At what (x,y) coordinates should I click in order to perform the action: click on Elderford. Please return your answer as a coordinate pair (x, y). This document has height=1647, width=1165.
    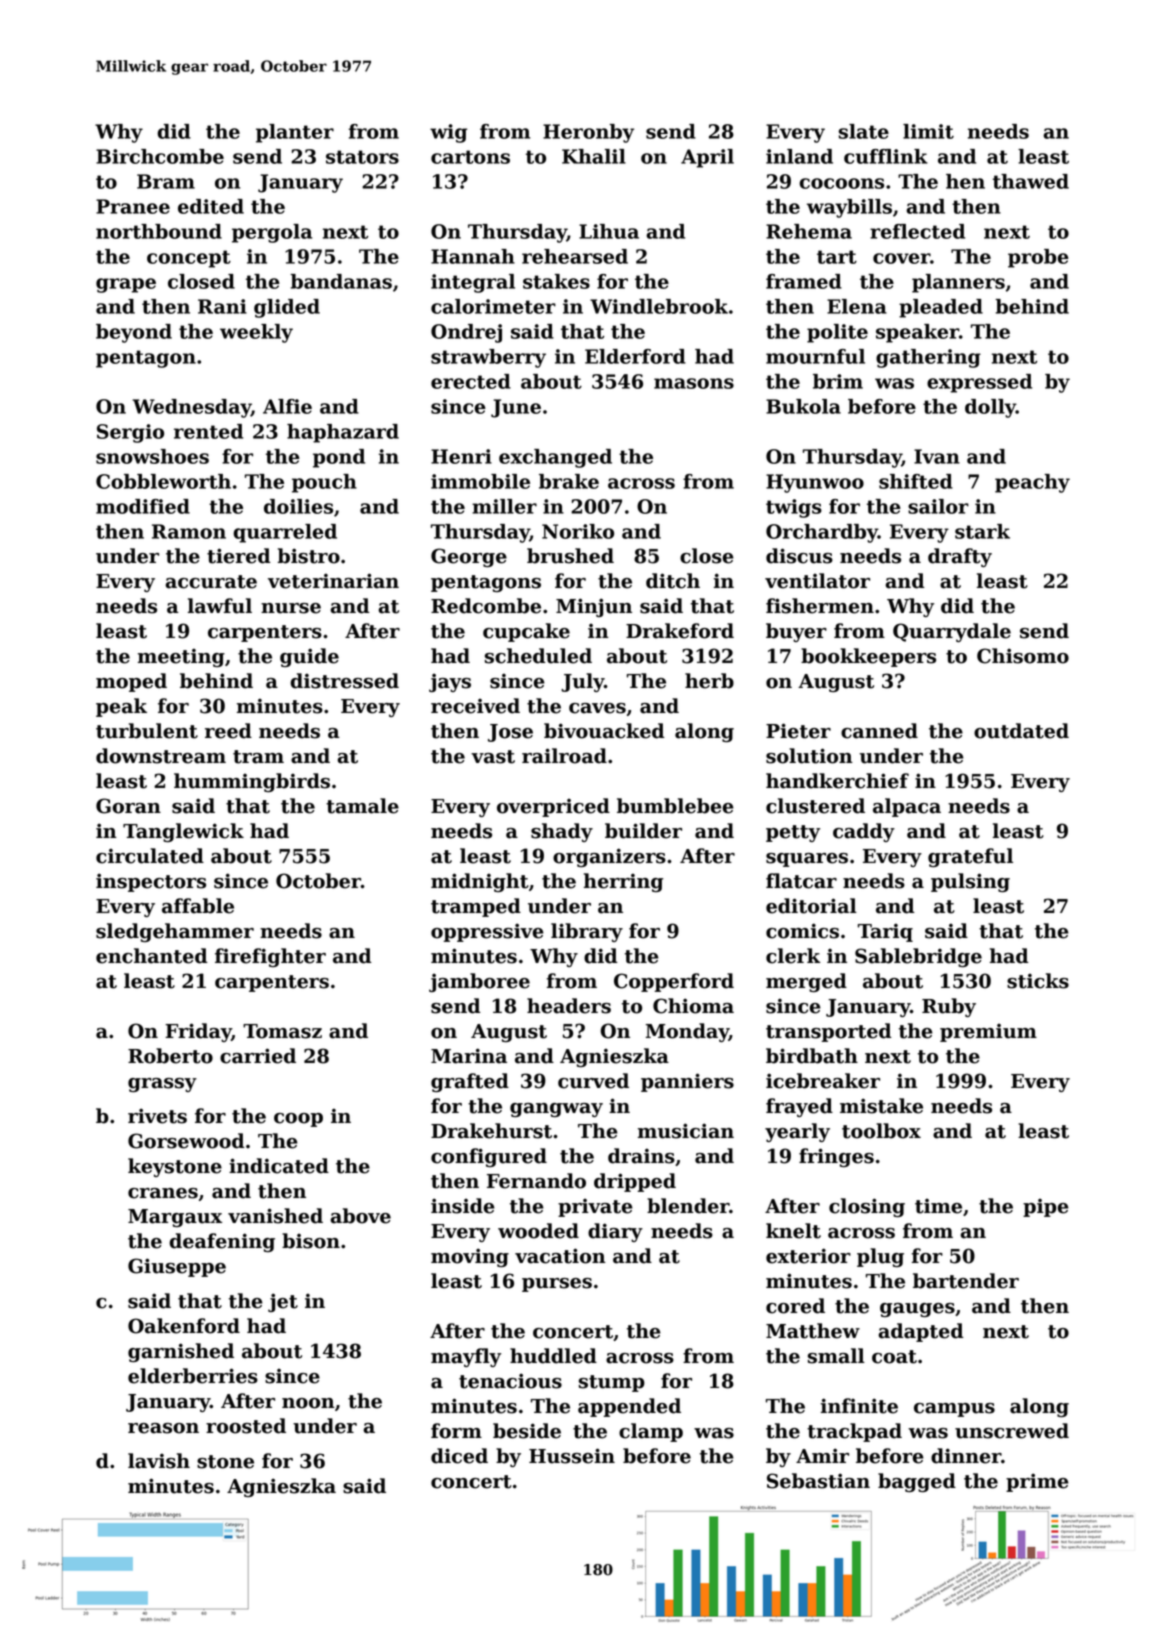
    Looking at the image, I should click on (635, 356).
